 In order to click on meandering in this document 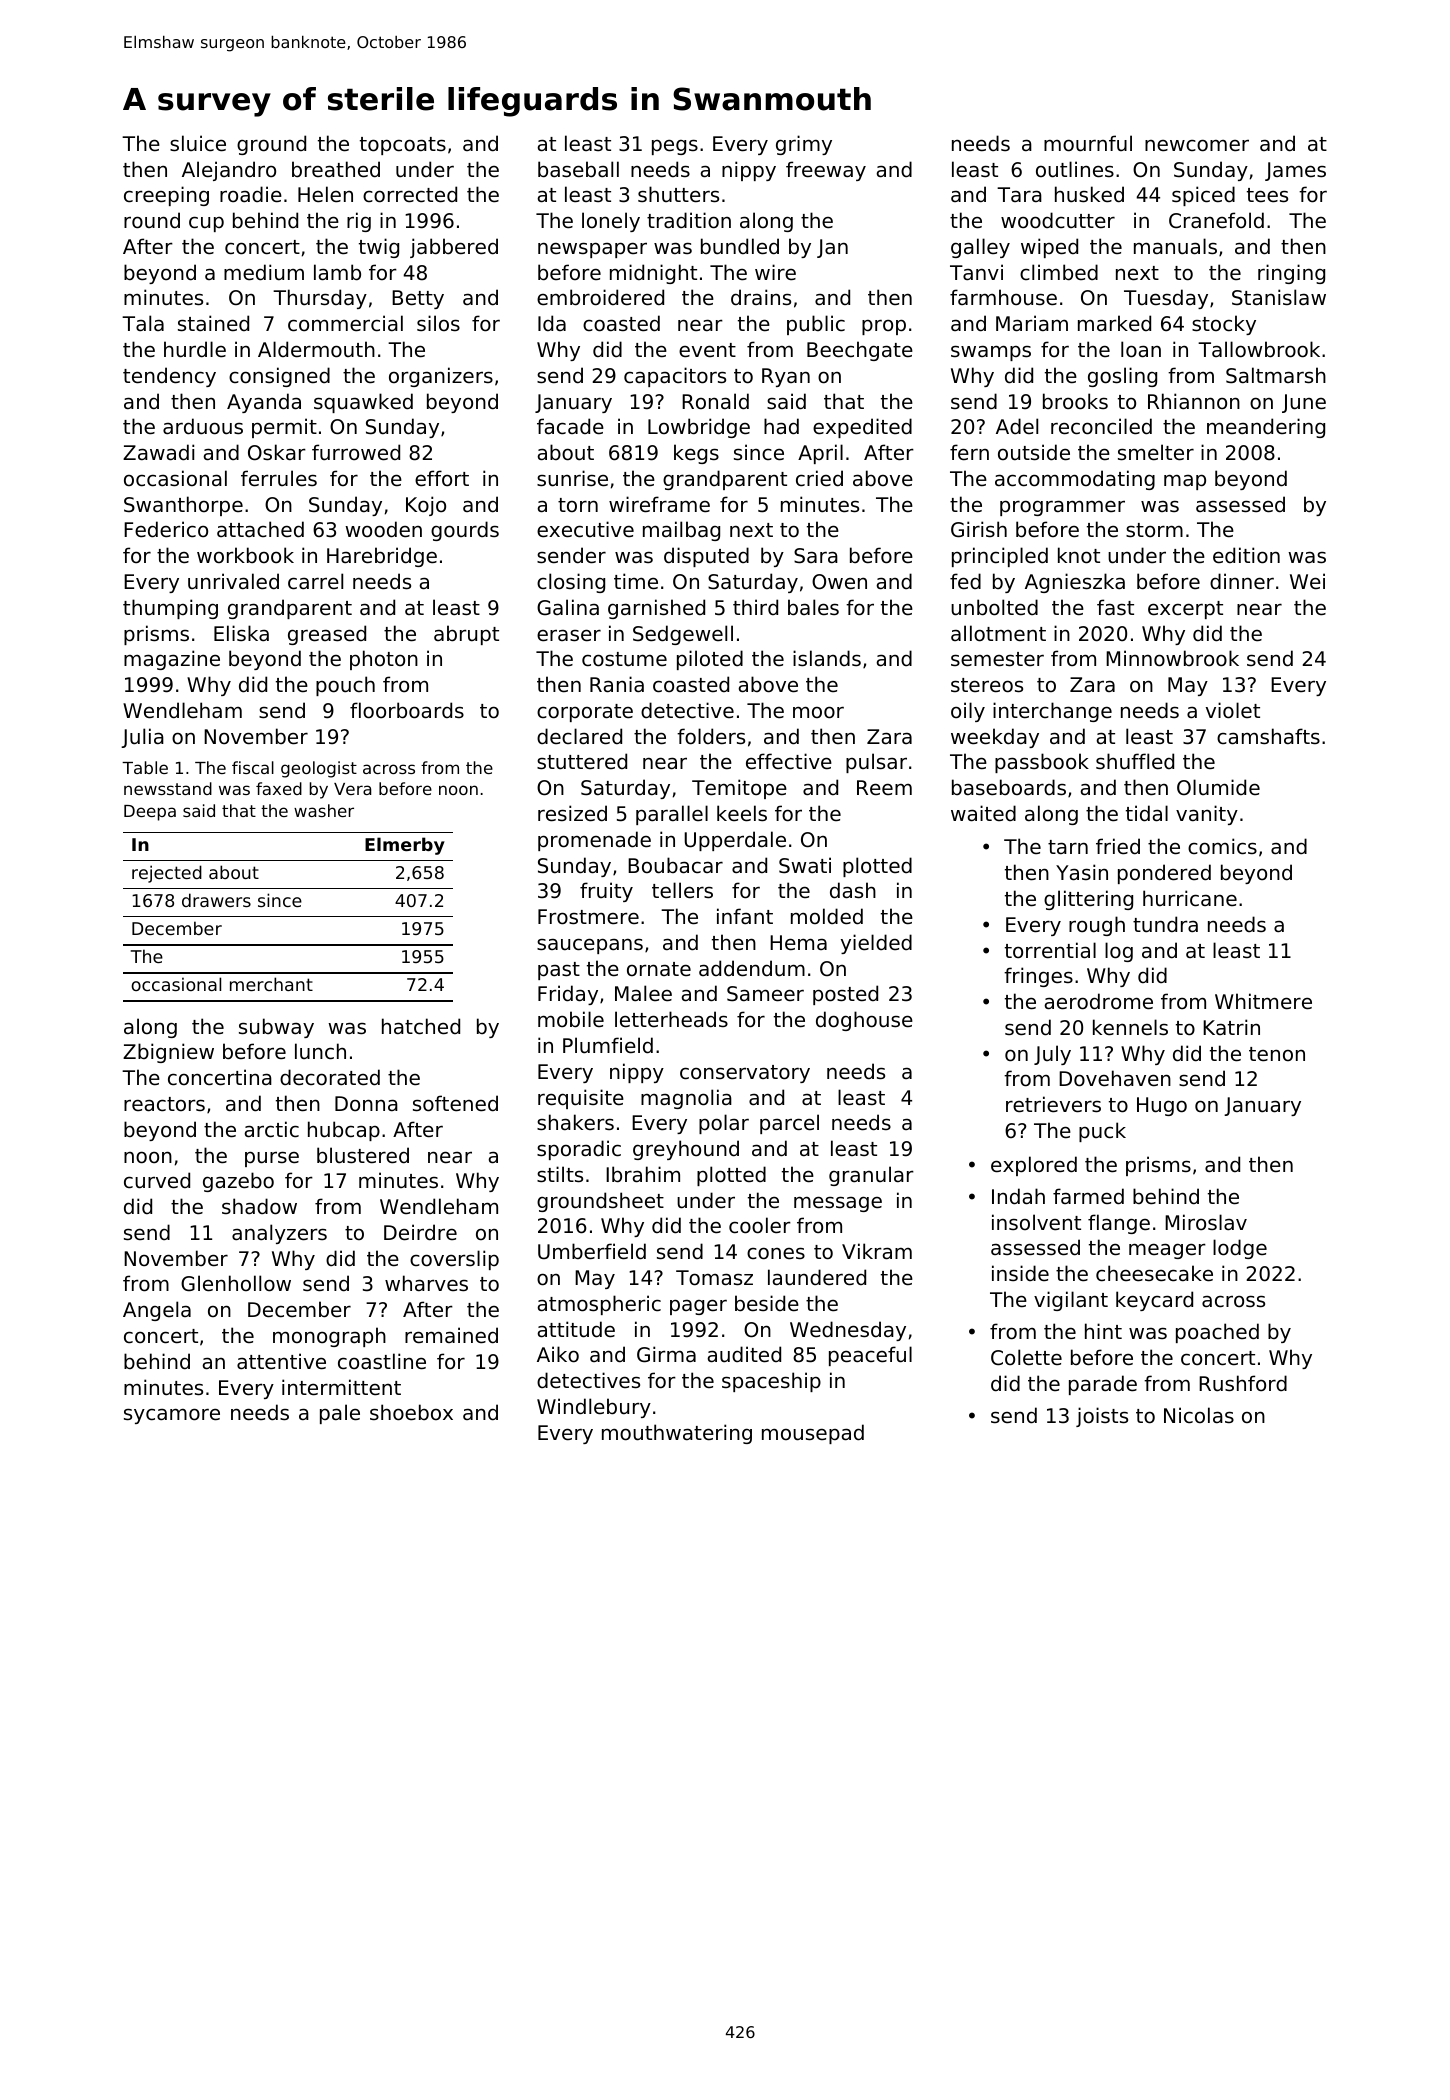, I will do `click(1266, 428)`.
